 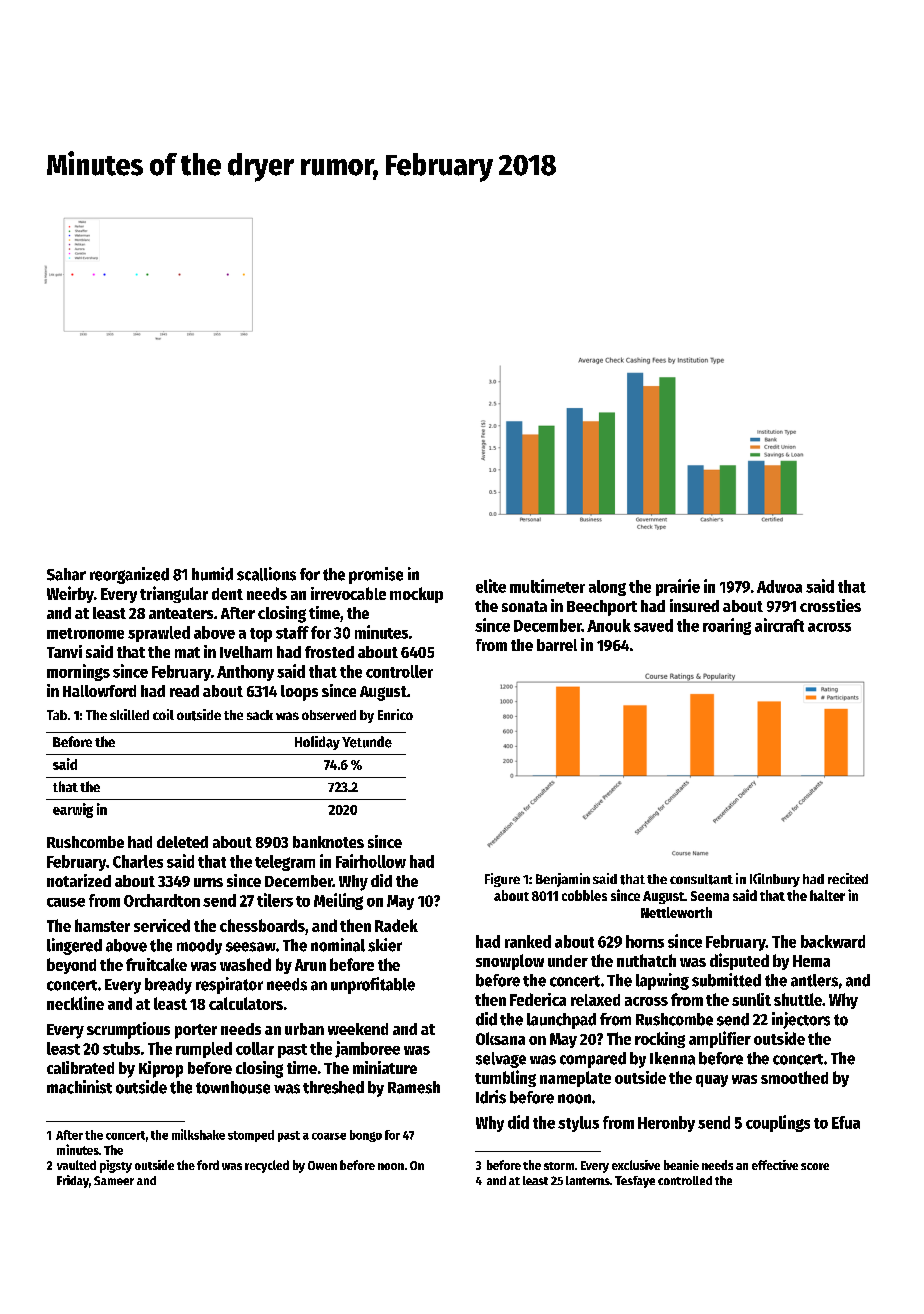 I want to click on recycled, so click(x=267, y=1166).
